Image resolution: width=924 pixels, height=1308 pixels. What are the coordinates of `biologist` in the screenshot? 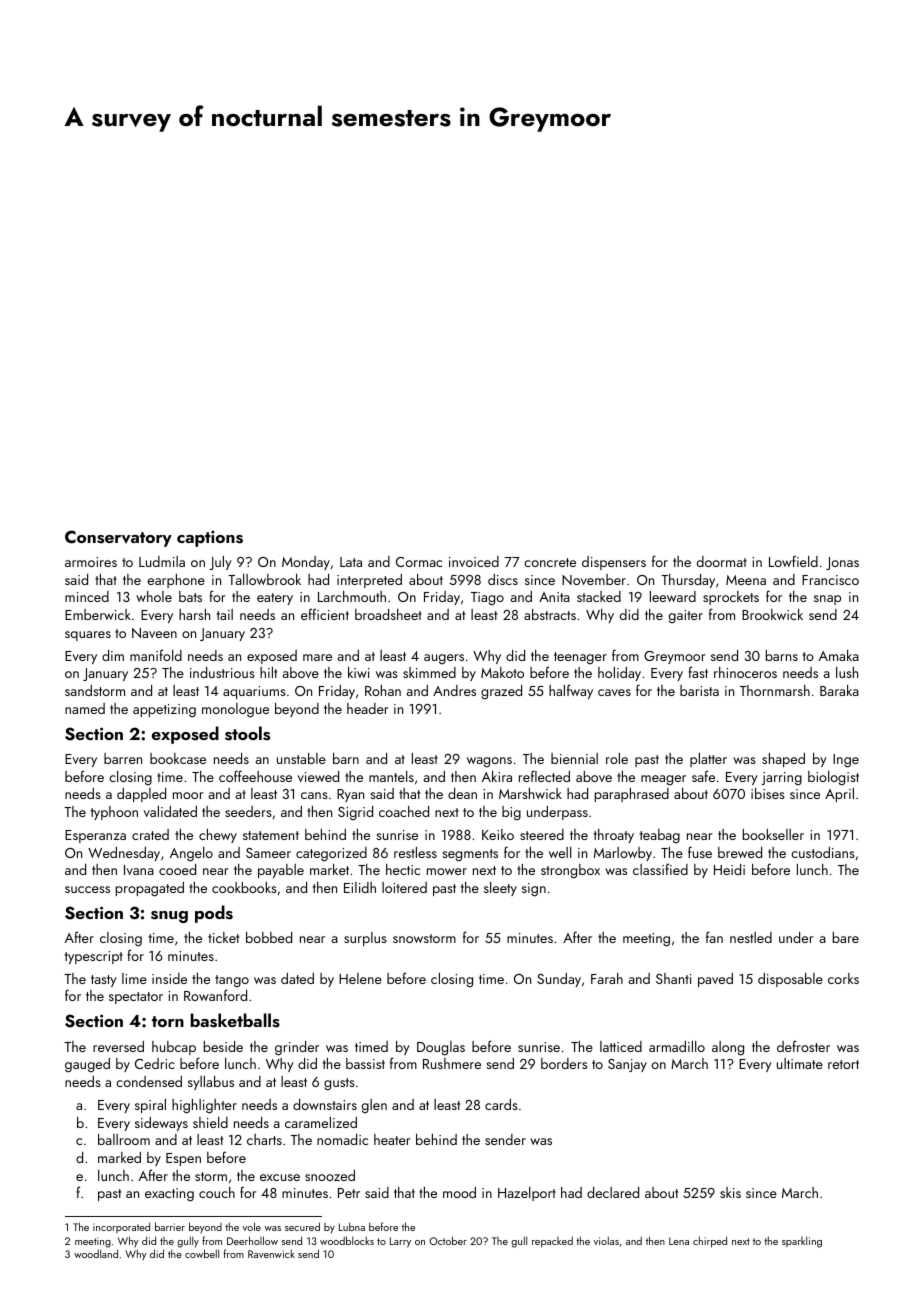 It's located at (833, 778).
